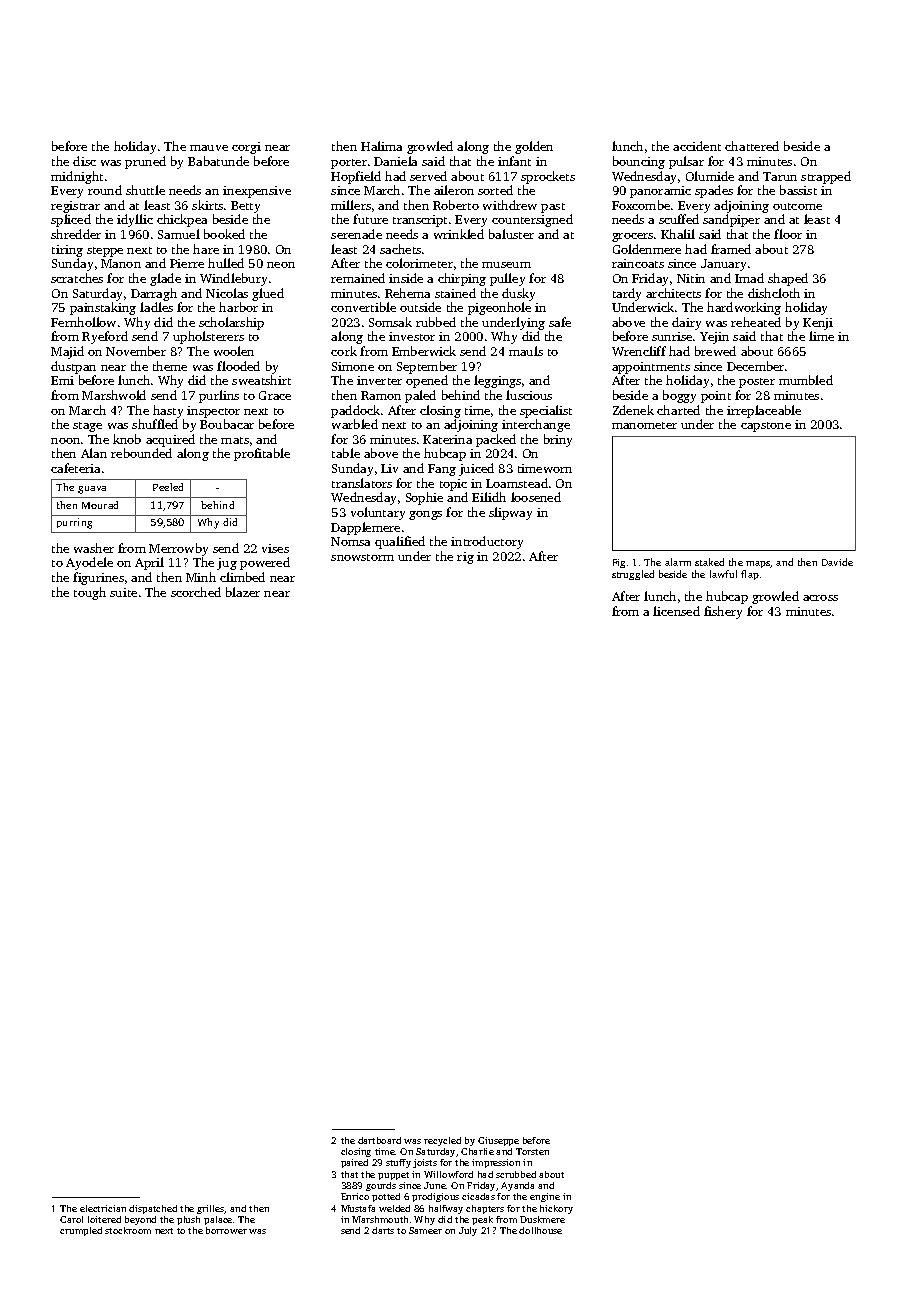 The image size is (908, 1316). What do you see at coordinates (540, 1230) in the image?
I see `dollhouse` at bounding box center [540, 1230].
